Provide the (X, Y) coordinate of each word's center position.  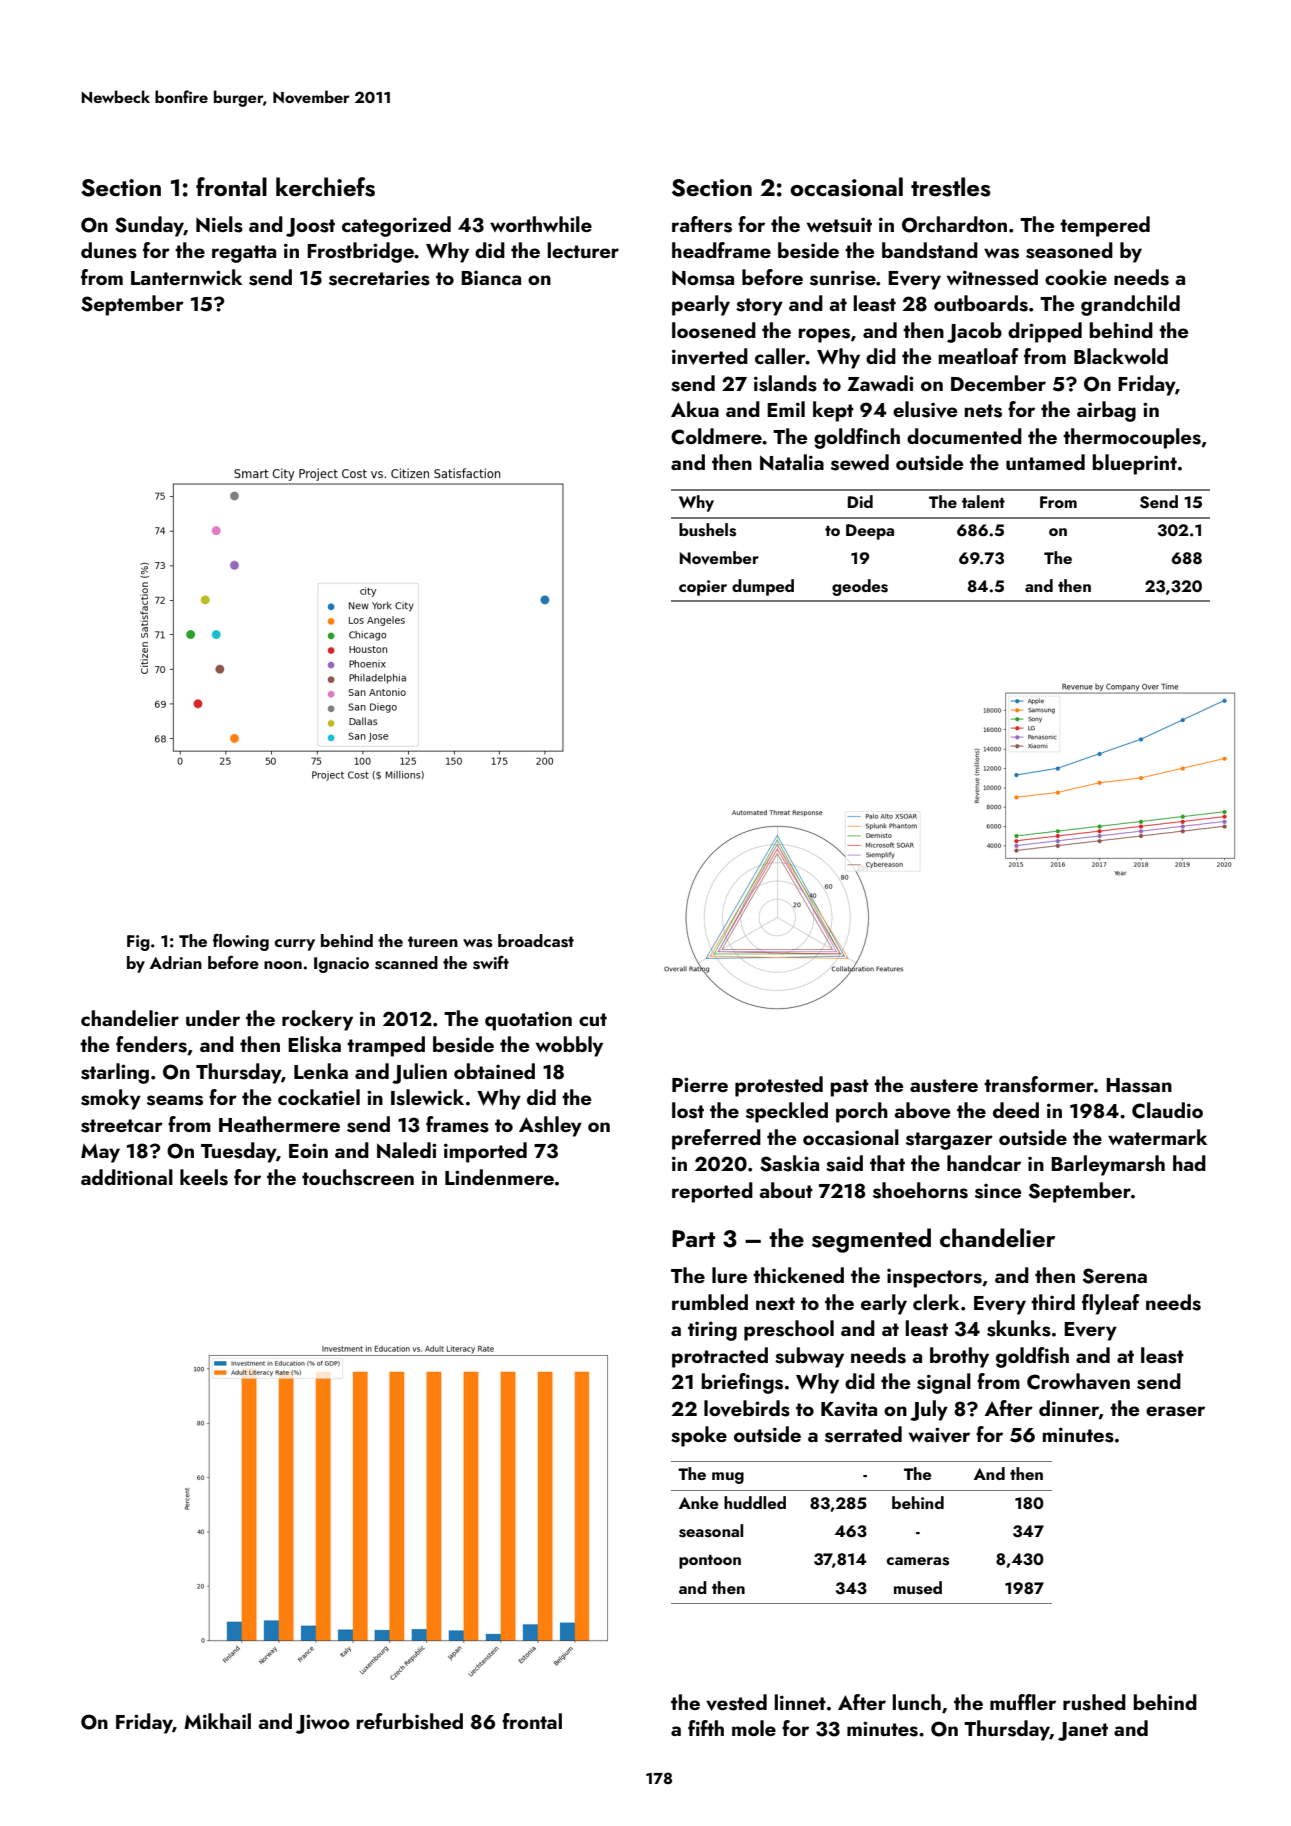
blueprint (1134, 464)
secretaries (379, 278)
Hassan (1139, 1085)
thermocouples (1132, 438)
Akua (695, 409)
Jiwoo (323, 1724)
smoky (111, 1099)
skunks (1019, 1328)
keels (204, 1177)
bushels (707, 530)
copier (703, 588)
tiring (712, 1331)
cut (593, 1019)
